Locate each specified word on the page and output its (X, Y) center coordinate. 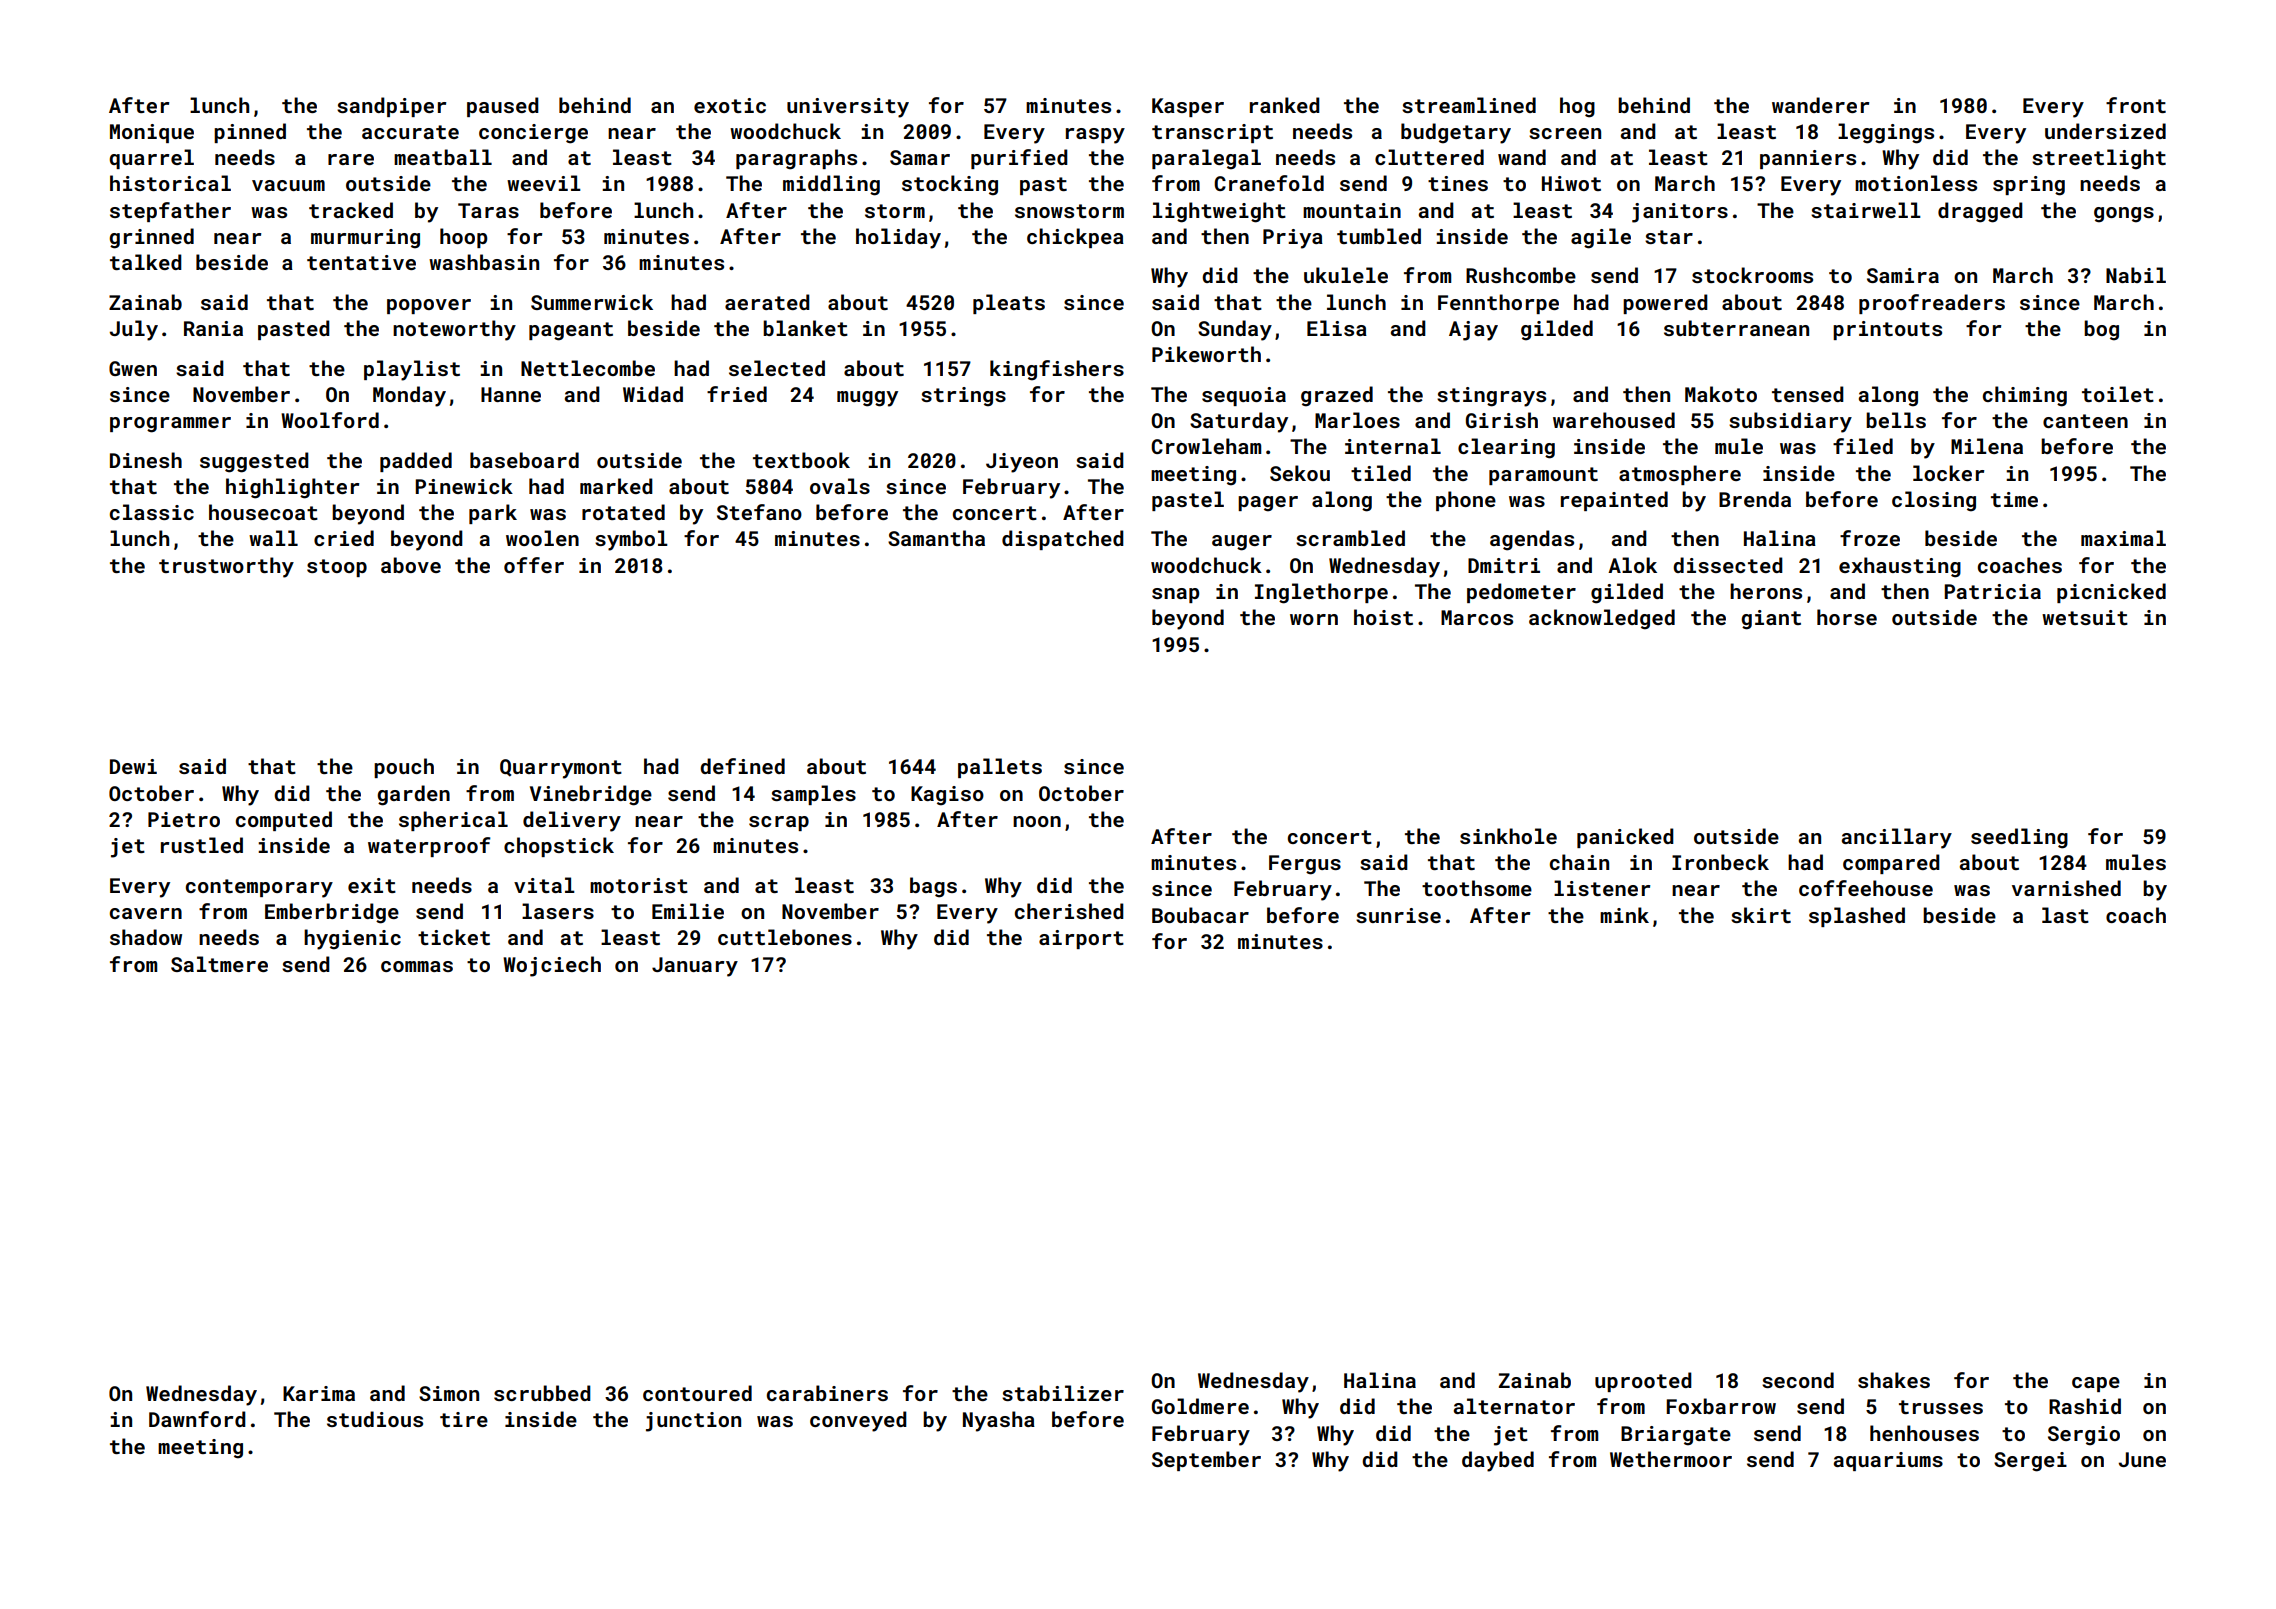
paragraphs (796, 159)
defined (742, 766)
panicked (1625, 838)
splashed (1857, 917)
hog (1577, 107)
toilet (2118, 394)
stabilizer (1063, 1393)
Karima (319, 1393)
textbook (801, 460)
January (695, 967)
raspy (1095, 136)
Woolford (330, 420)
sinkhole (1508, 836)
